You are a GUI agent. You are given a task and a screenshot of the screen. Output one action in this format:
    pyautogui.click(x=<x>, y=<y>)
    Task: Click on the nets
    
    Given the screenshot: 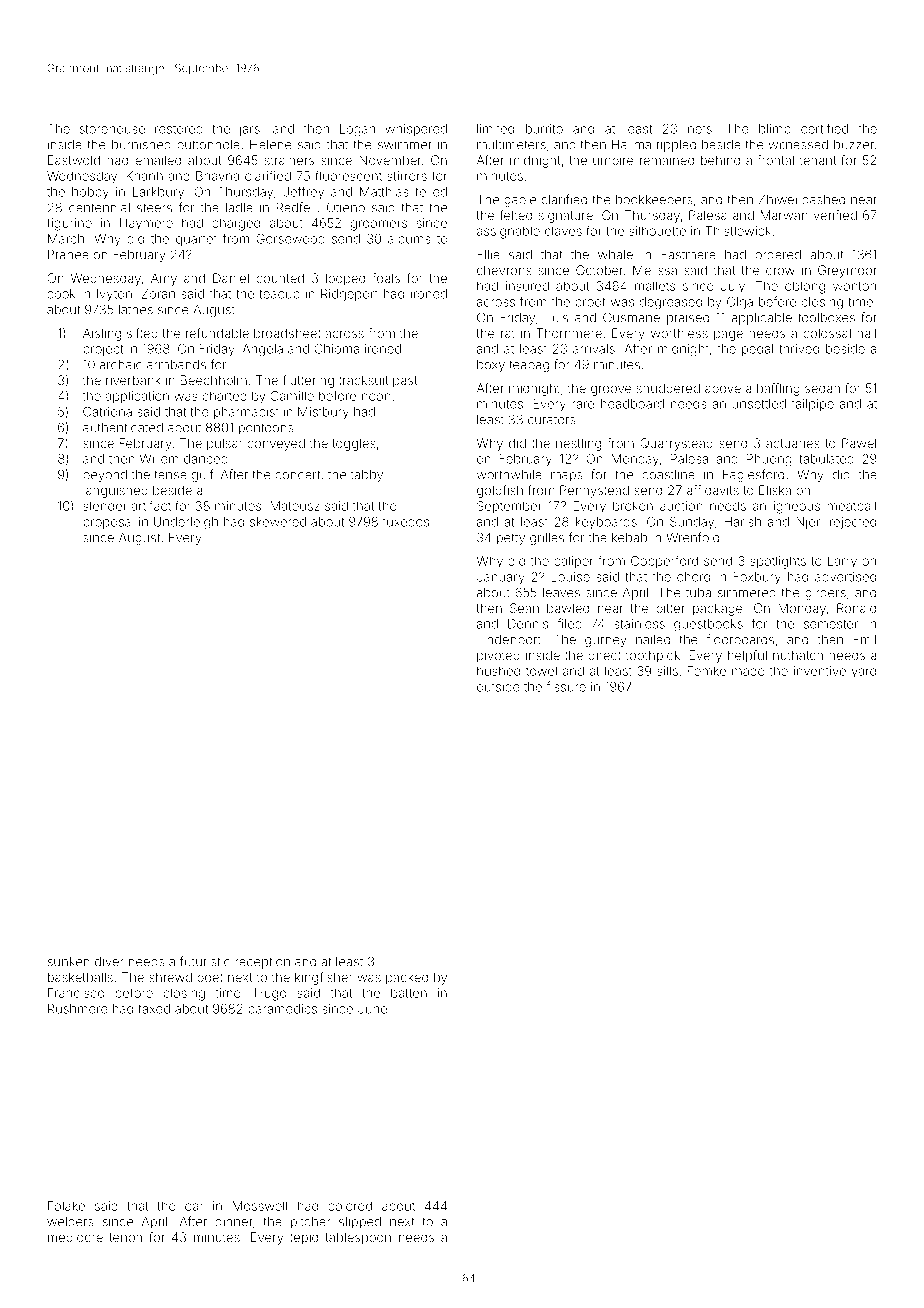 What is the action you would take?
    pyautogui.click(x=700, y=129)
